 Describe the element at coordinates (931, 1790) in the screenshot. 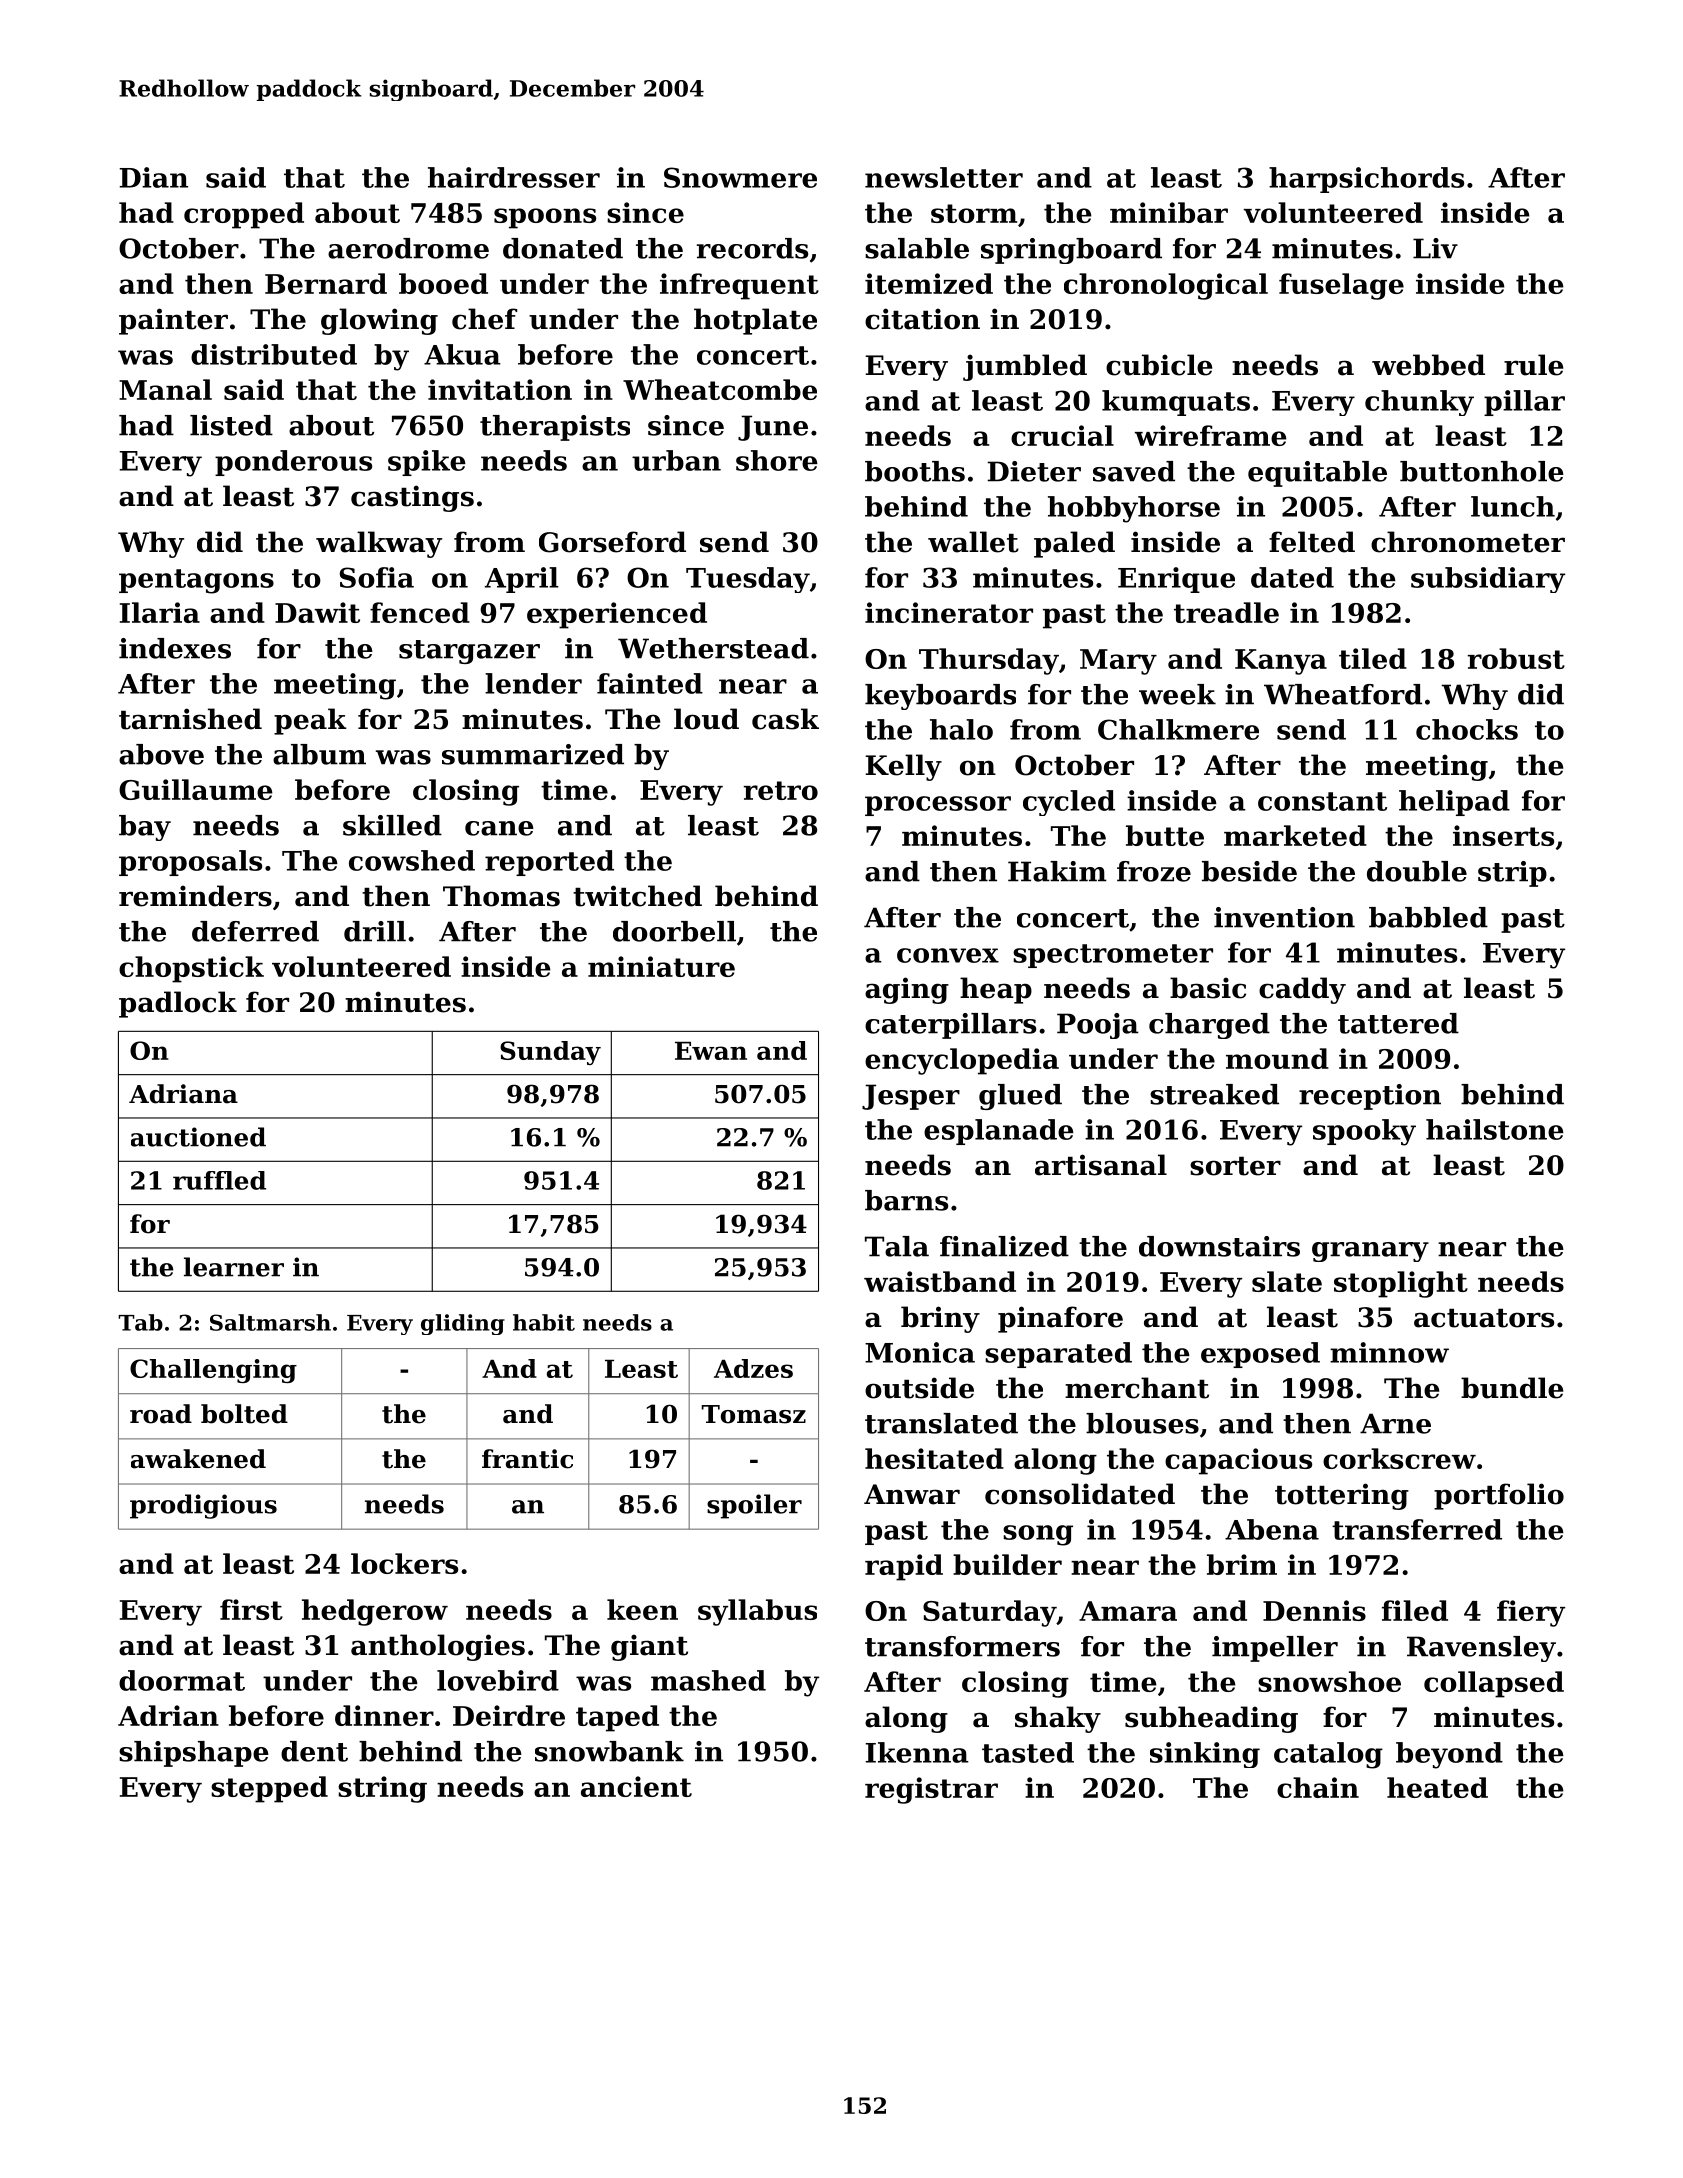

I see `registrar` at that location.
